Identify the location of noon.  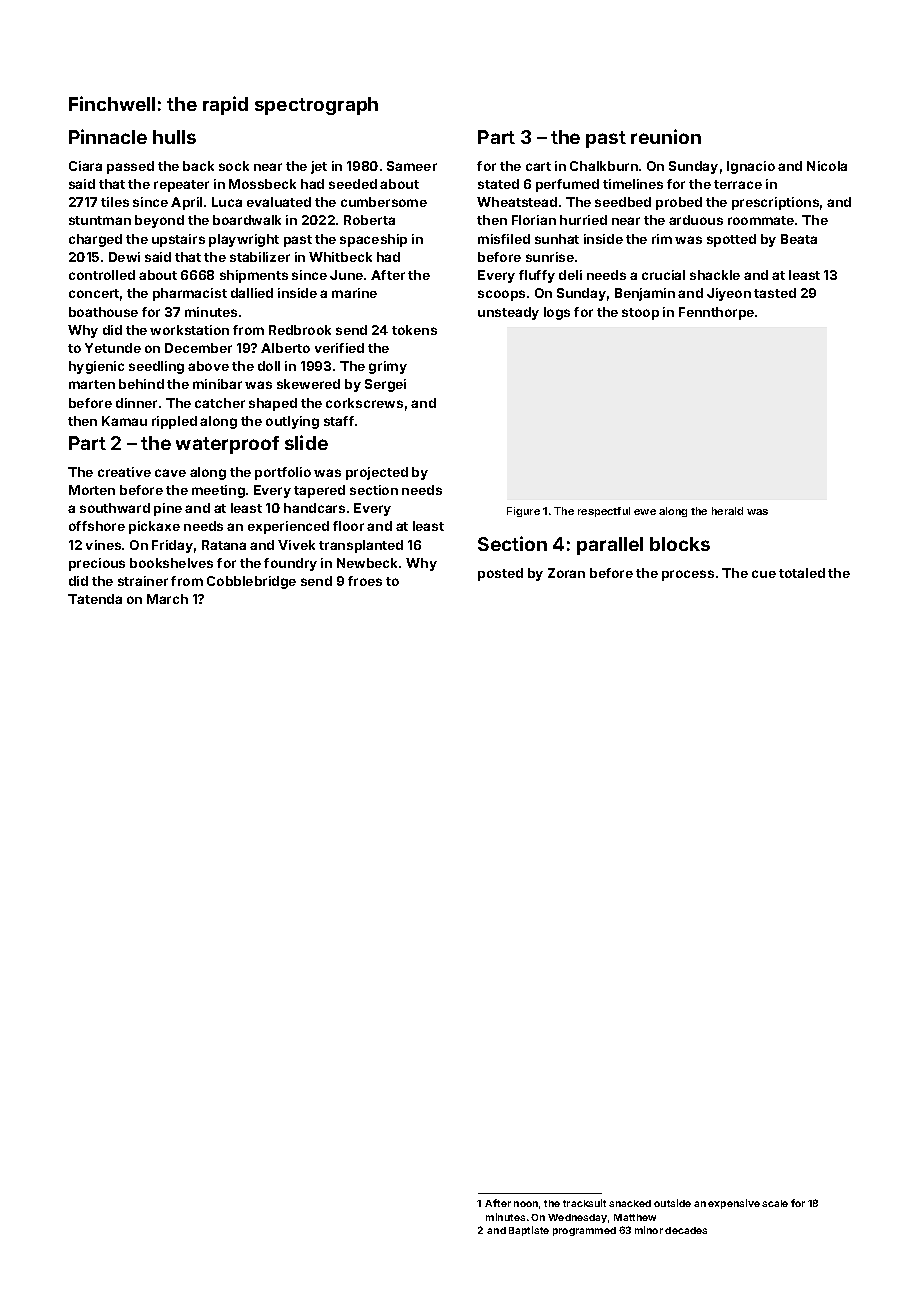
(526, 1204).
